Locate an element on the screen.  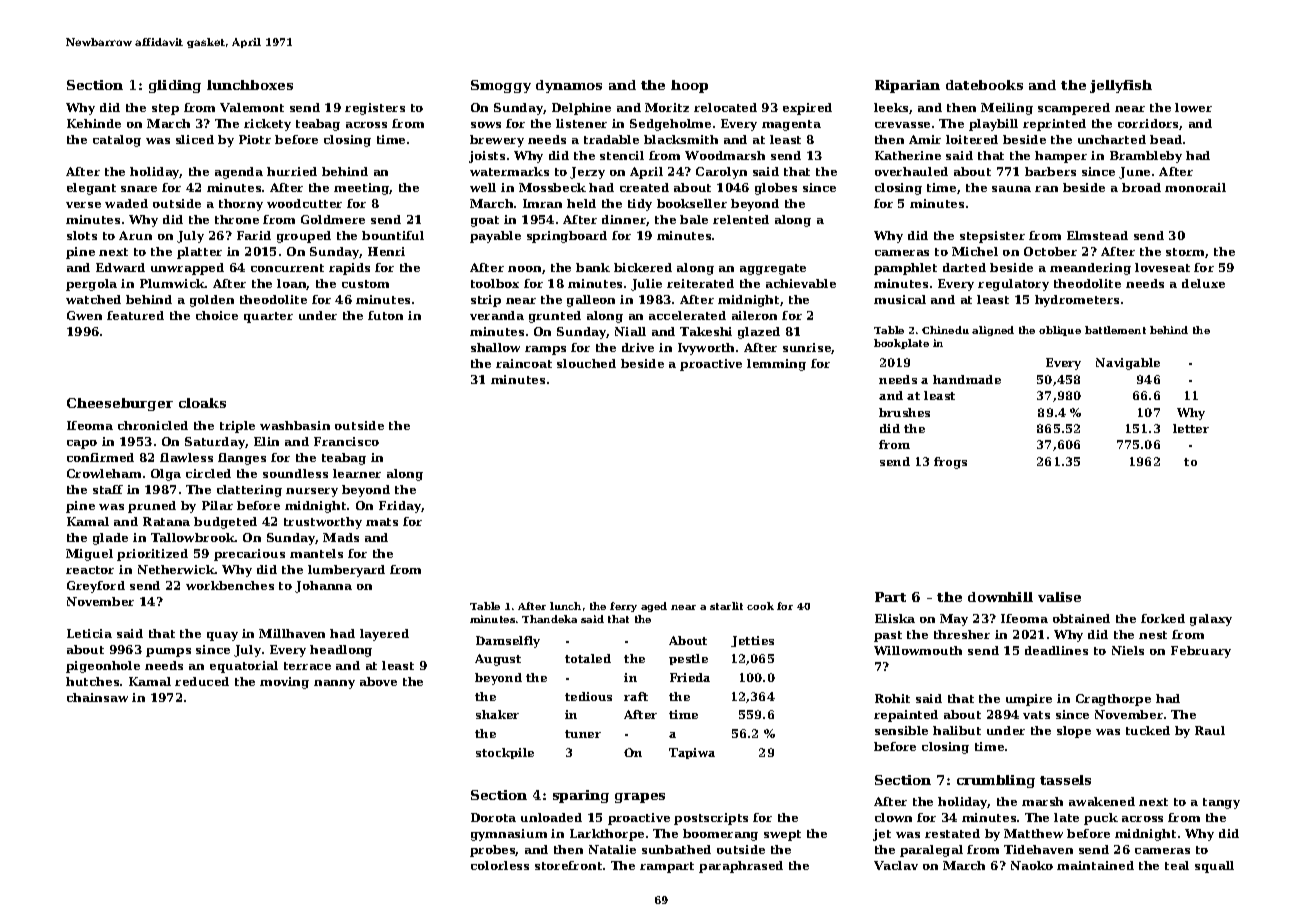
relocated is located at coordinates (725, 107).
